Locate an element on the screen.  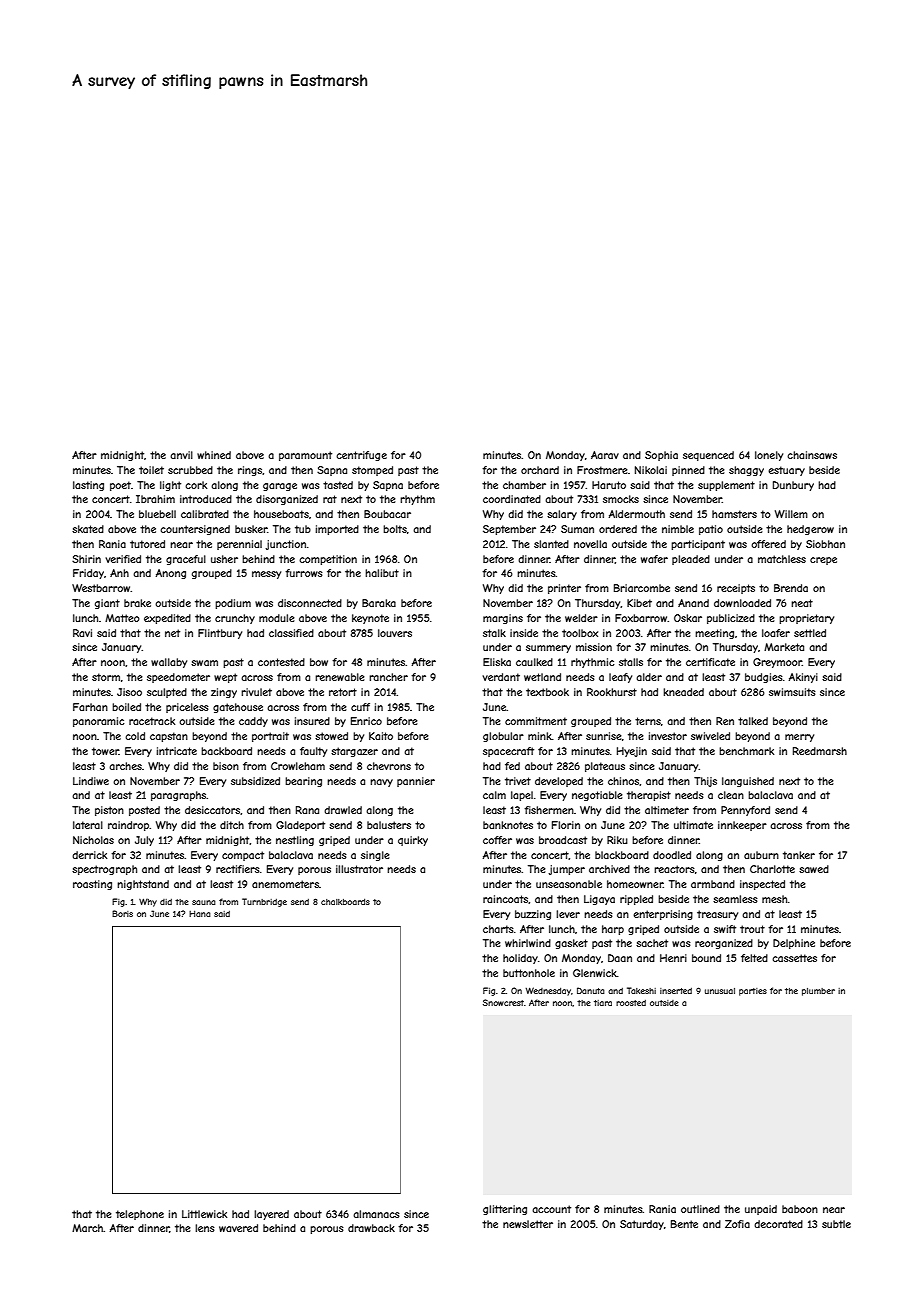
whined is located at coordinates (214, 455).
